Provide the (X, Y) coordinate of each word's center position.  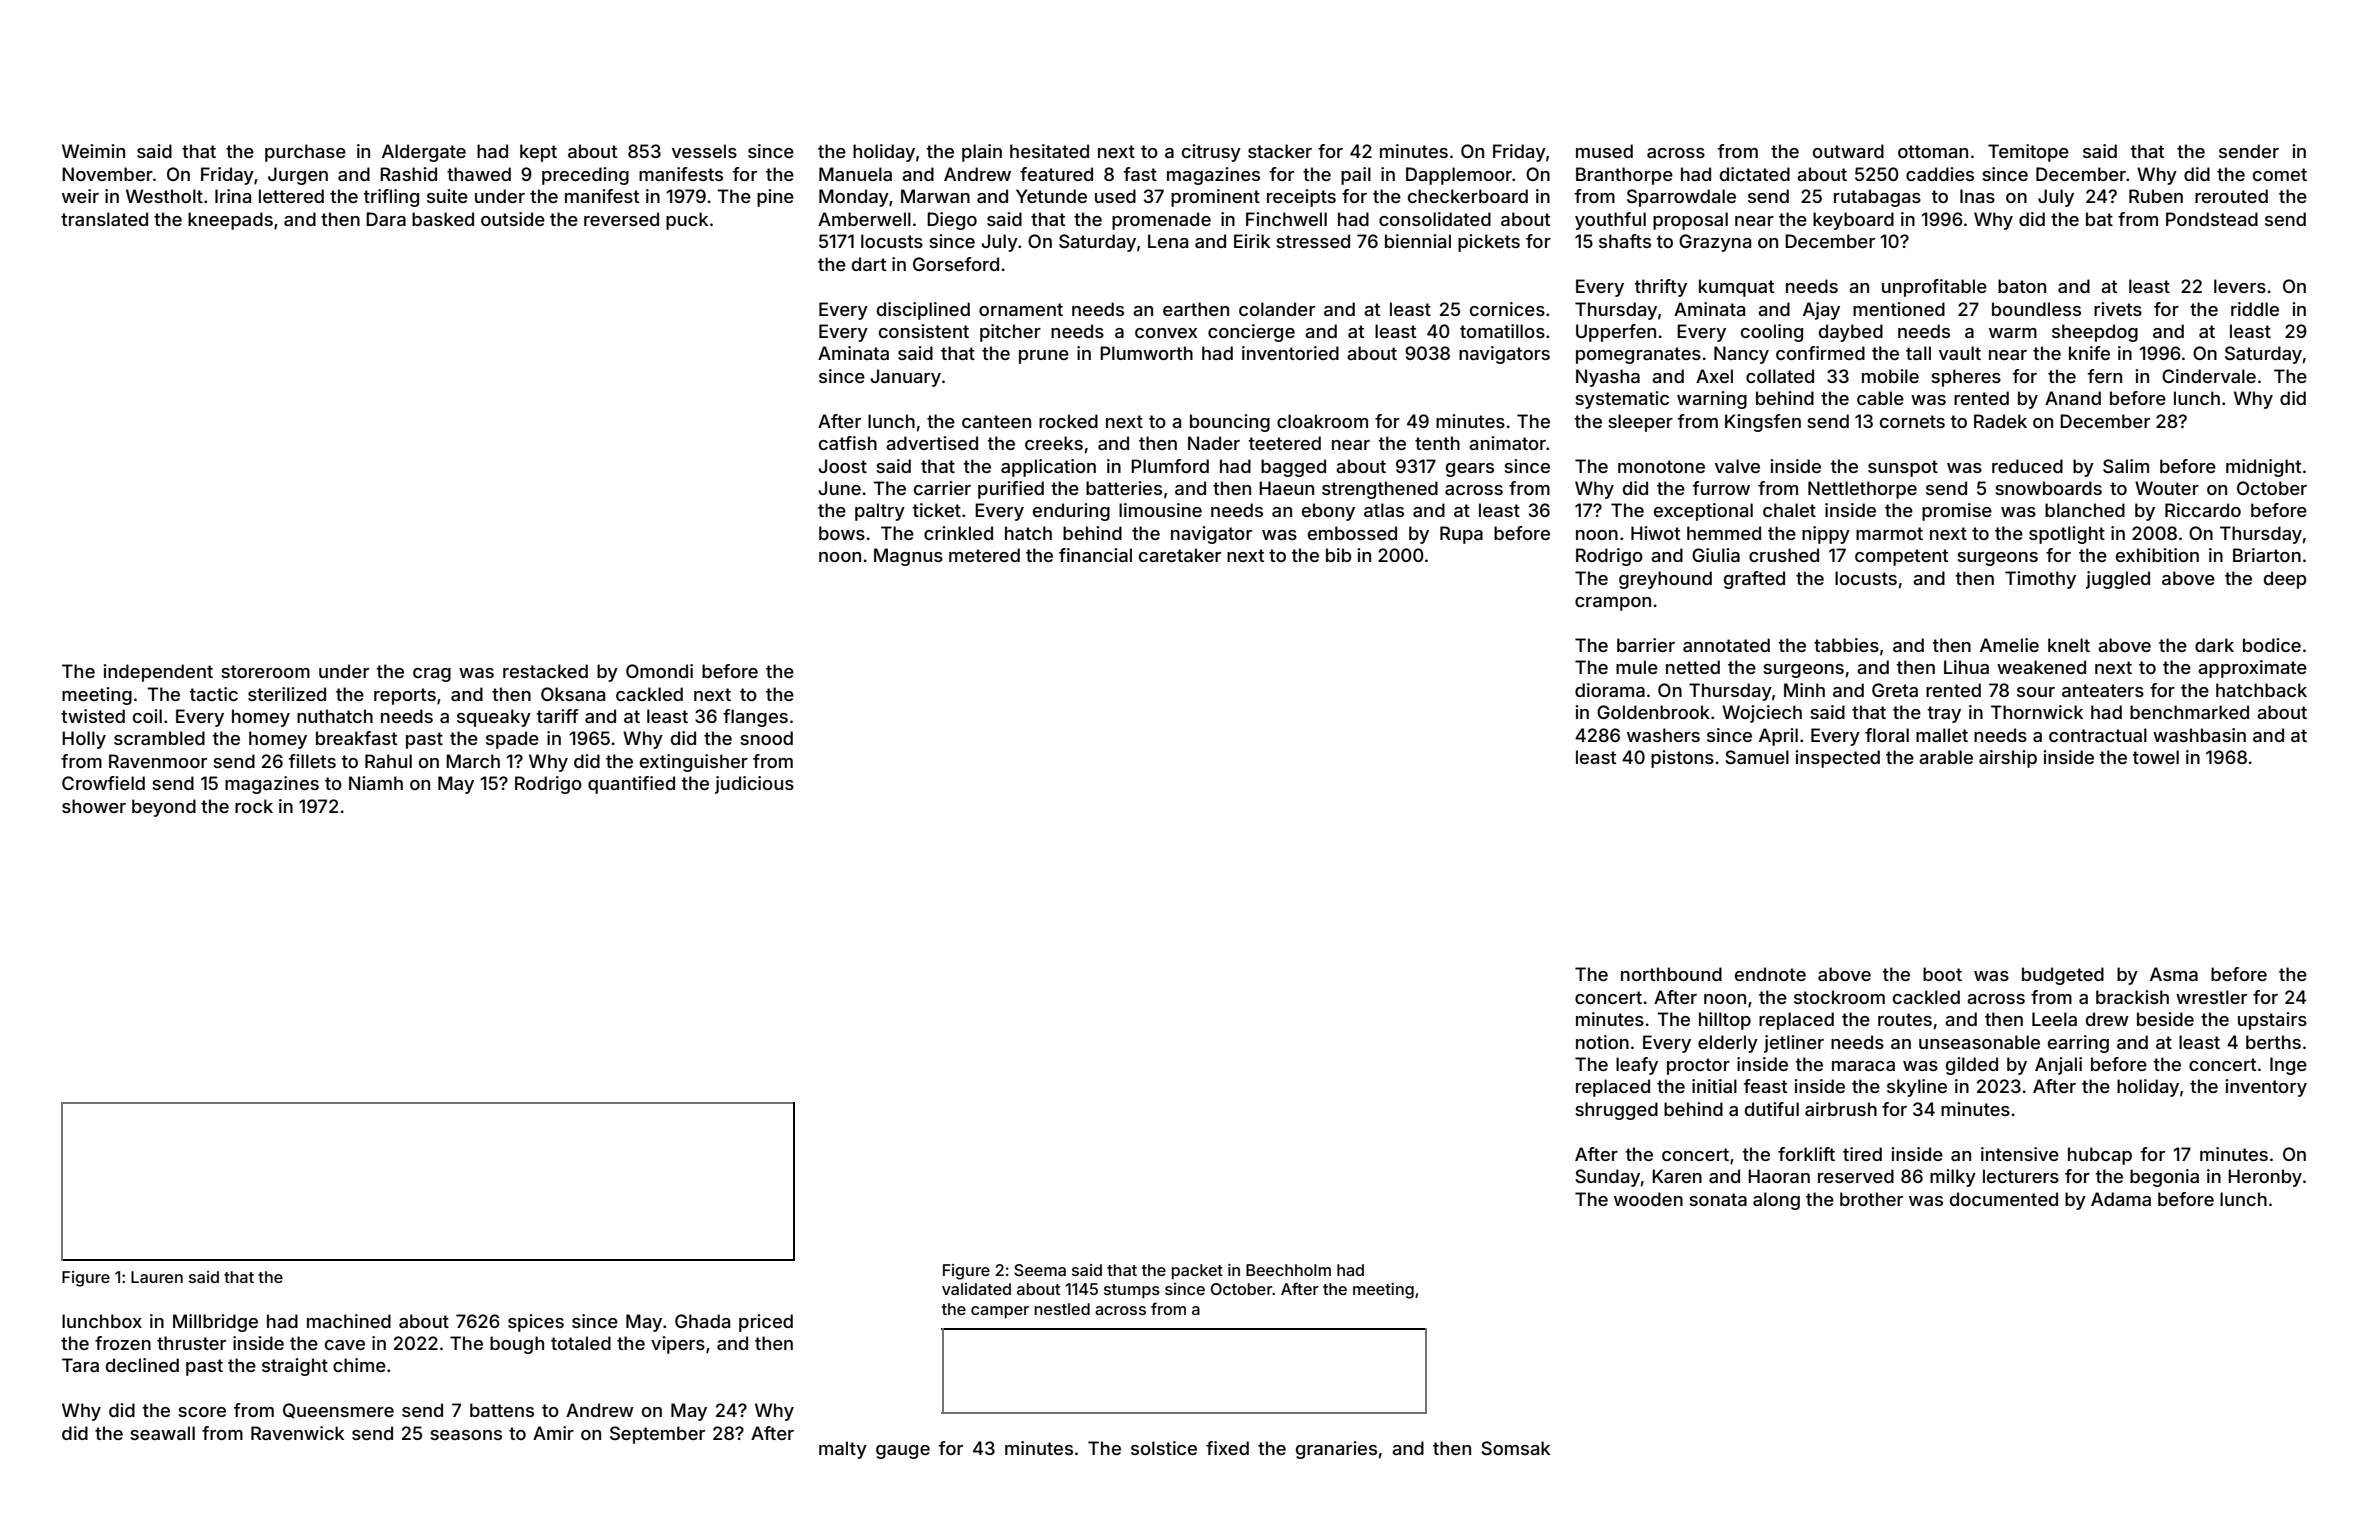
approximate (2252, 669)
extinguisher (694, 763)
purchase (305, 153)
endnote (1770, 974)
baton (2022, 286)
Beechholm (1288, 1270)
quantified (631, 785)
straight (295, 1367)
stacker (1280, 151)
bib (1338, 555)
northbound (1671, 974)
